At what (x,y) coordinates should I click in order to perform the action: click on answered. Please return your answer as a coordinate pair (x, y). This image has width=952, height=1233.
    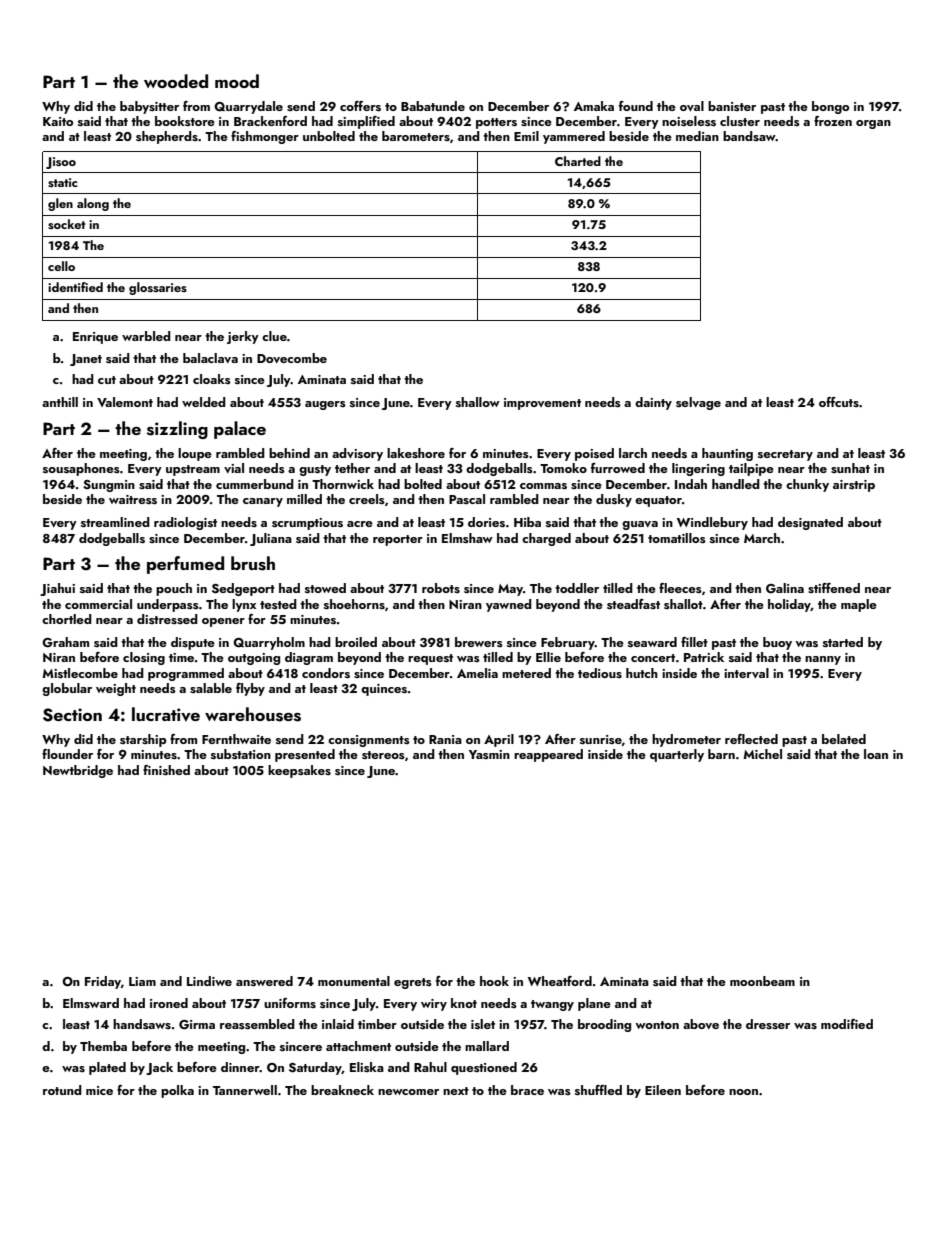
    Looking at the image, I should click on (264, 981).
